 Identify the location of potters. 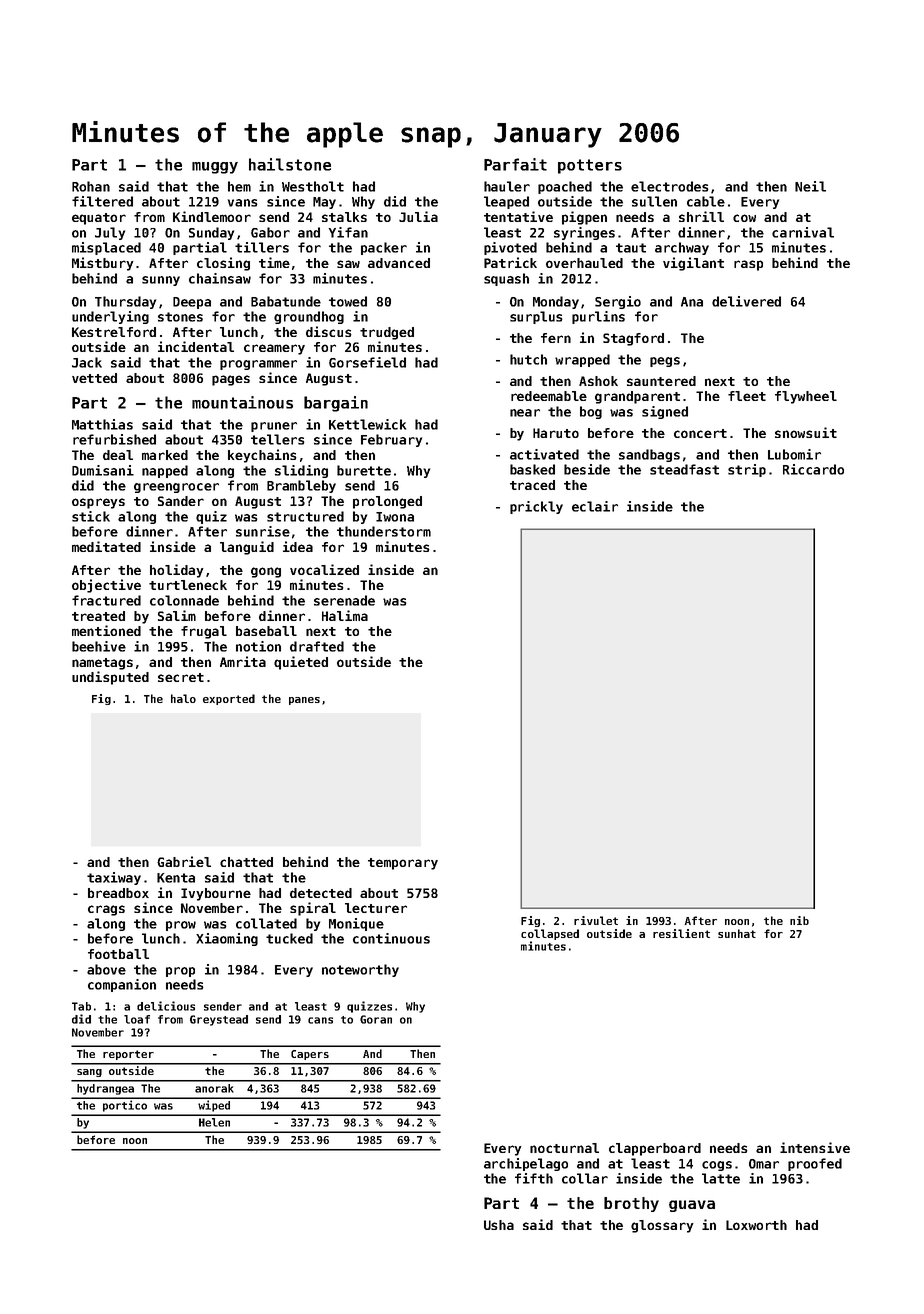
(590, 166).
